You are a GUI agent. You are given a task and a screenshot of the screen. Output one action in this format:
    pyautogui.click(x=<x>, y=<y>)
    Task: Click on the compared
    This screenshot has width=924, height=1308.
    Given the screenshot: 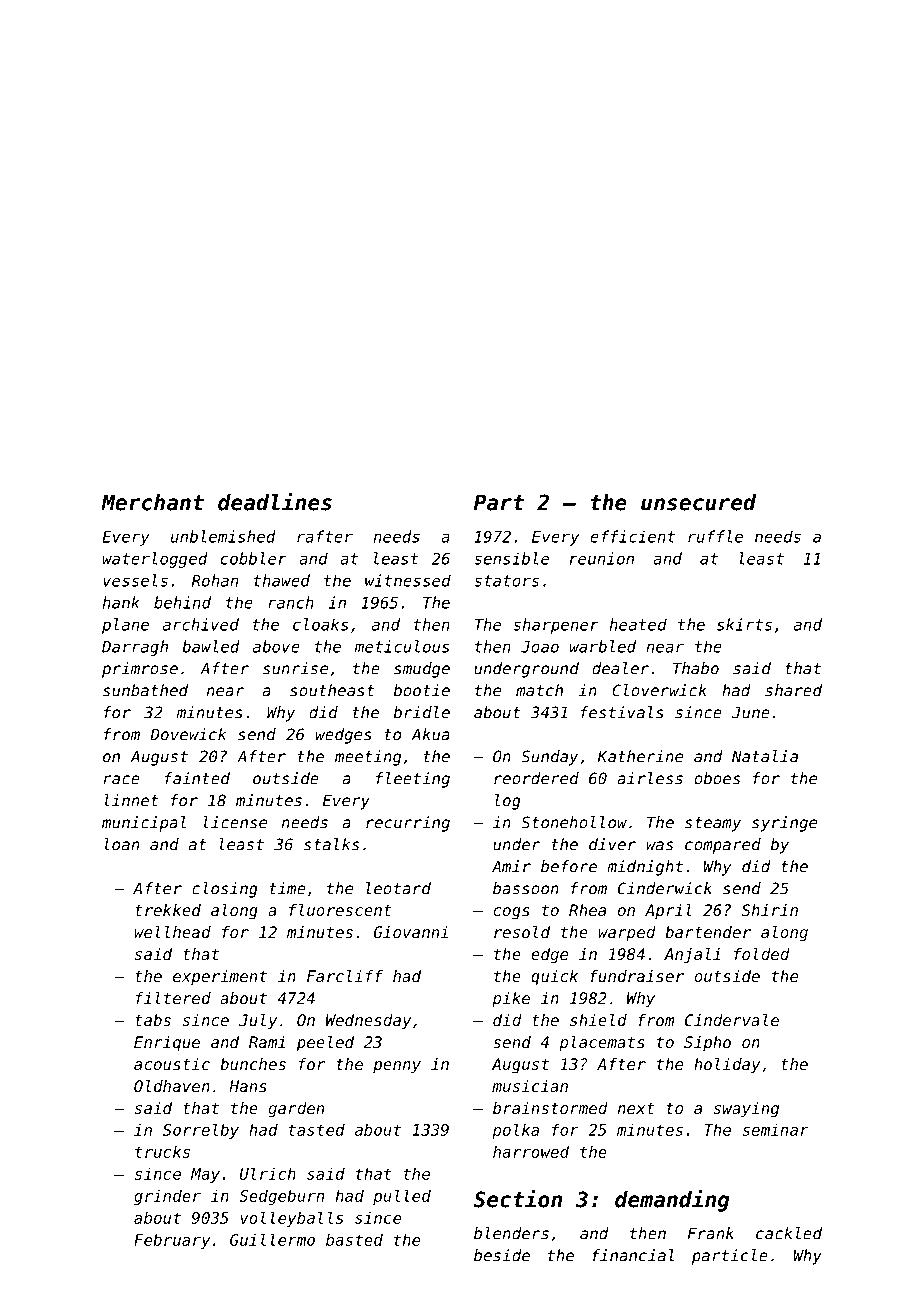 What is the action you would take?
    pyautogui.click(x=723, y=846)
